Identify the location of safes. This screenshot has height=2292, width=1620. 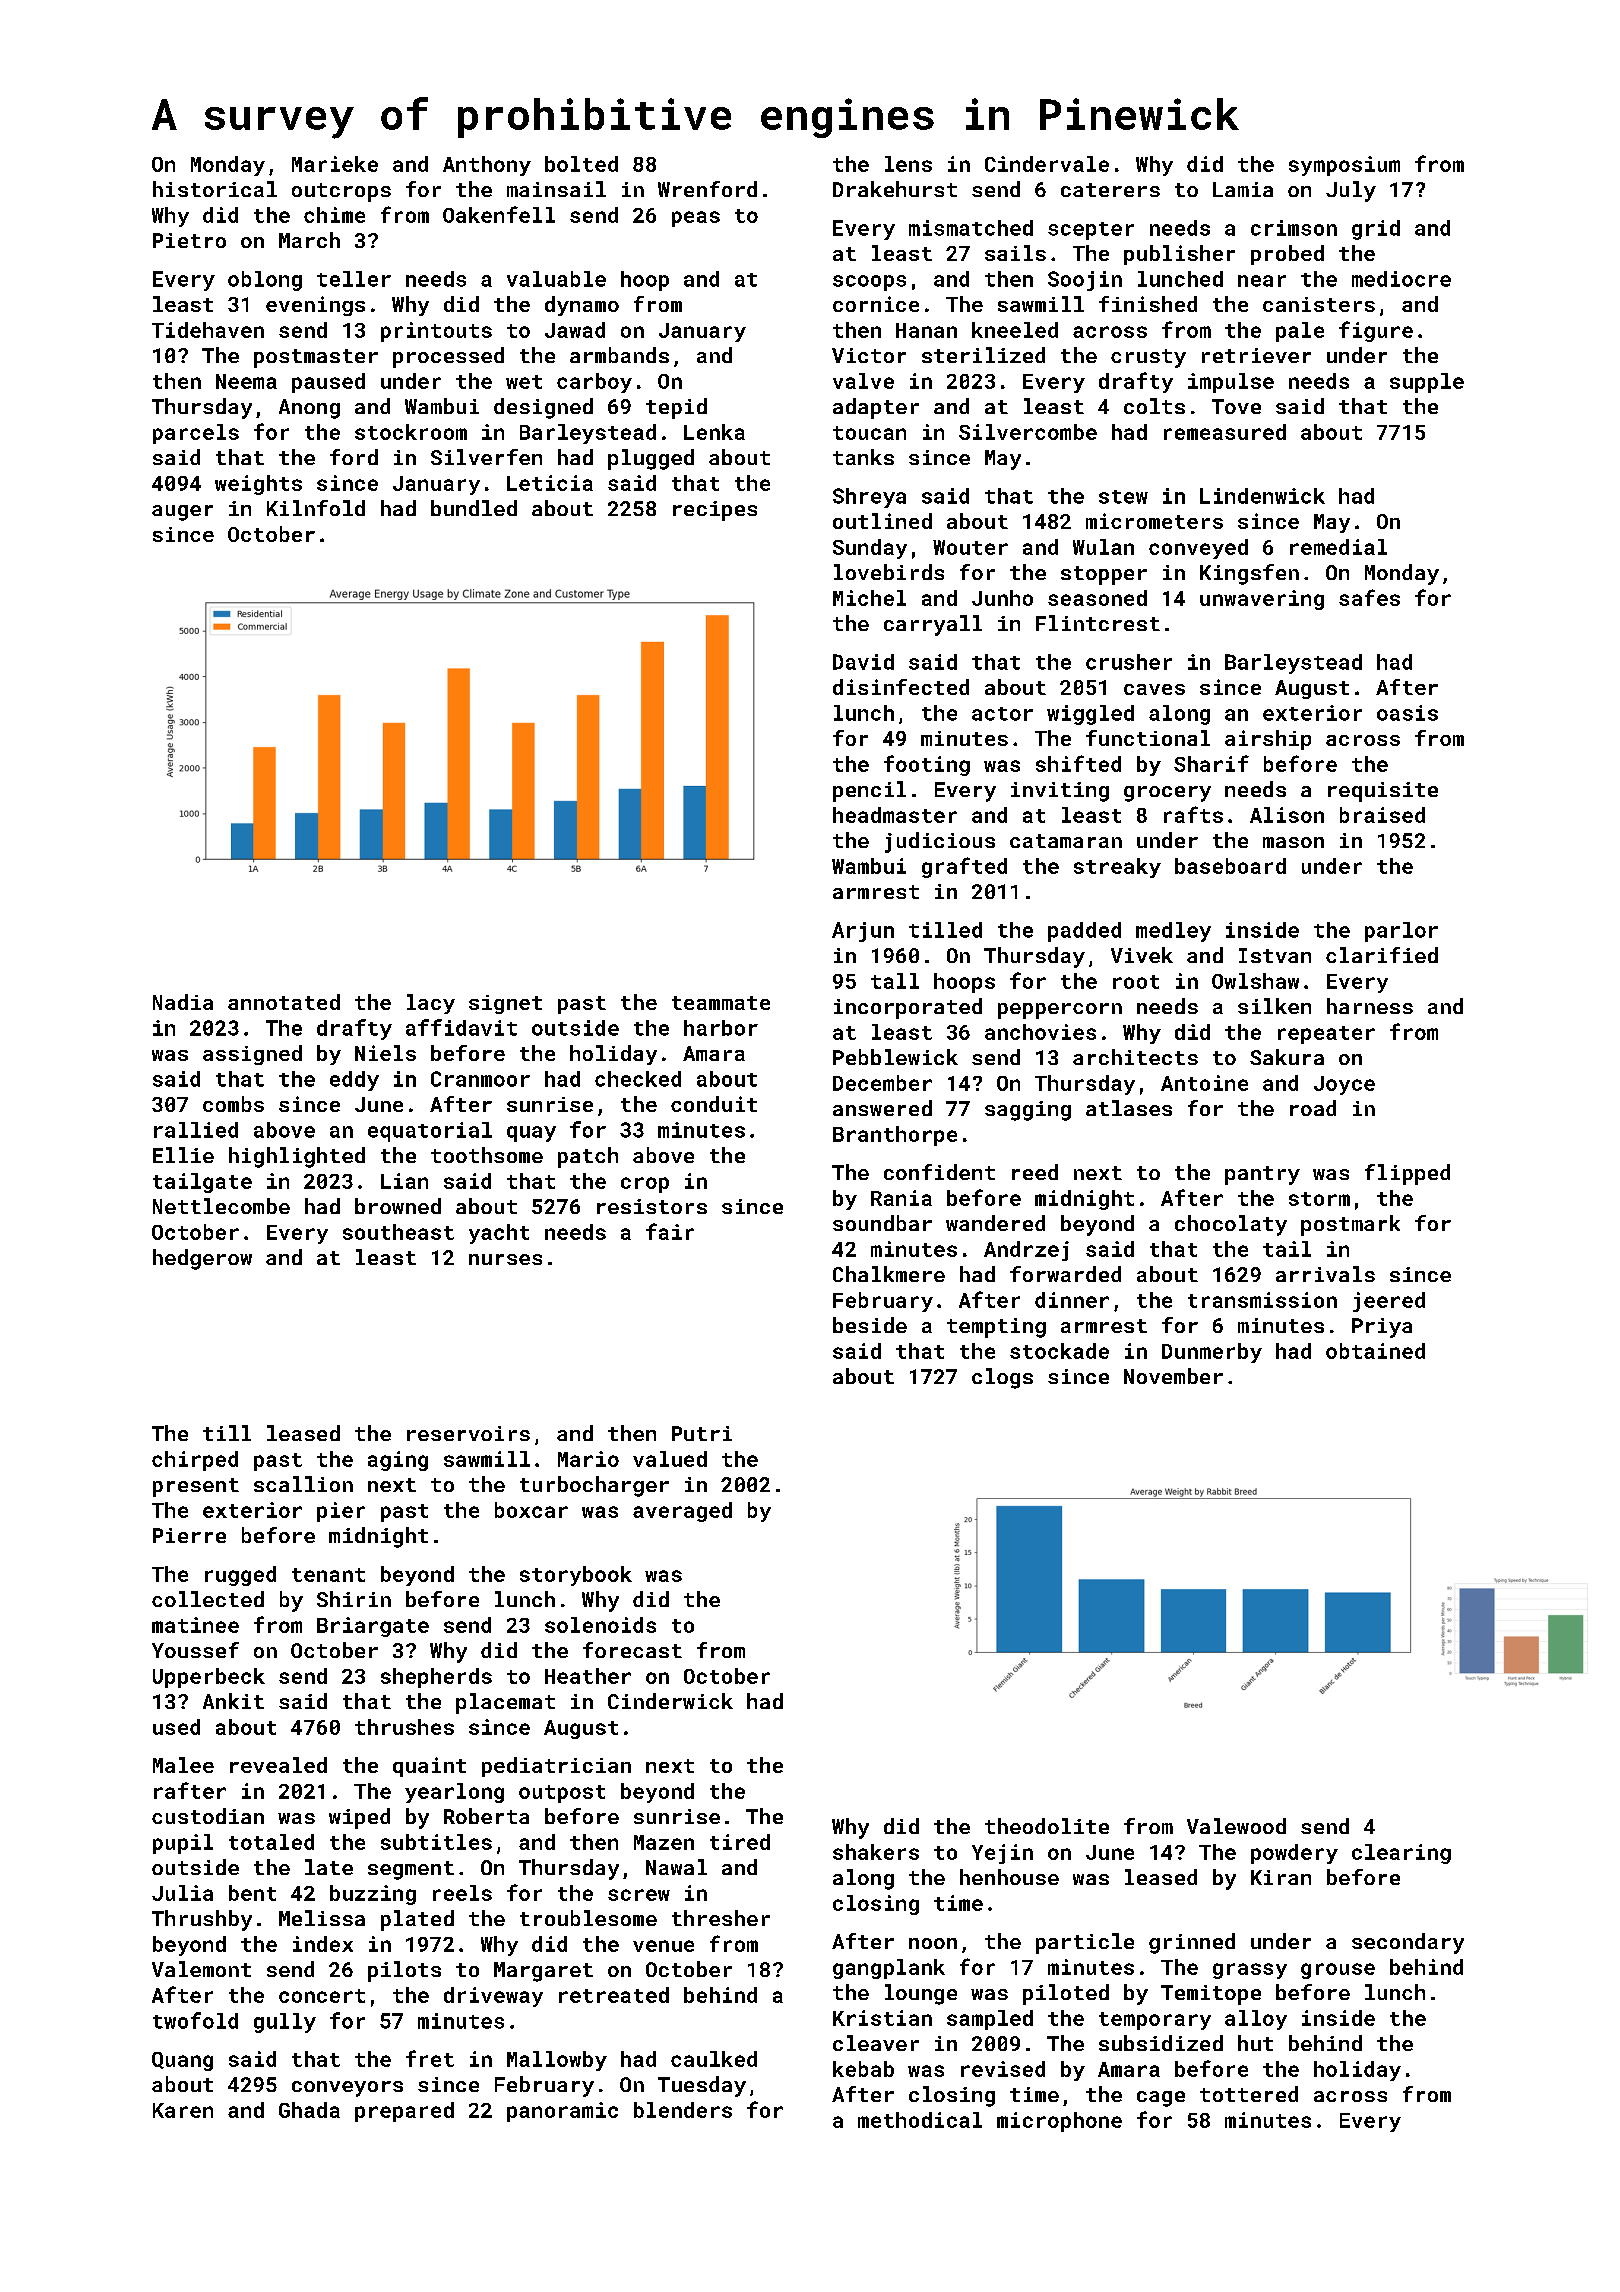
(1369, 597).
